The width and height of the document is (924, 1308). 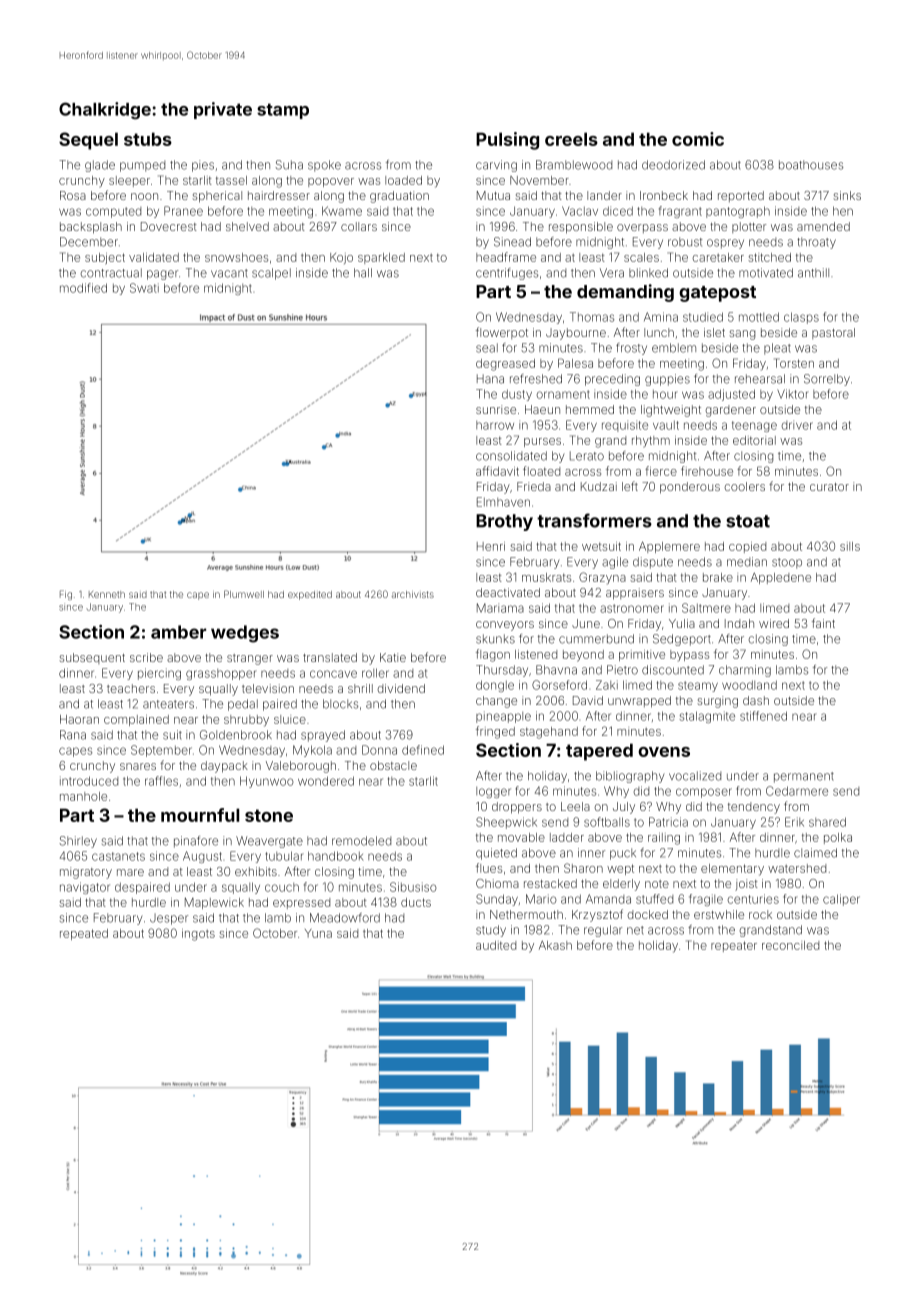 I want to click on shelved, so click(x=247, y=226).
